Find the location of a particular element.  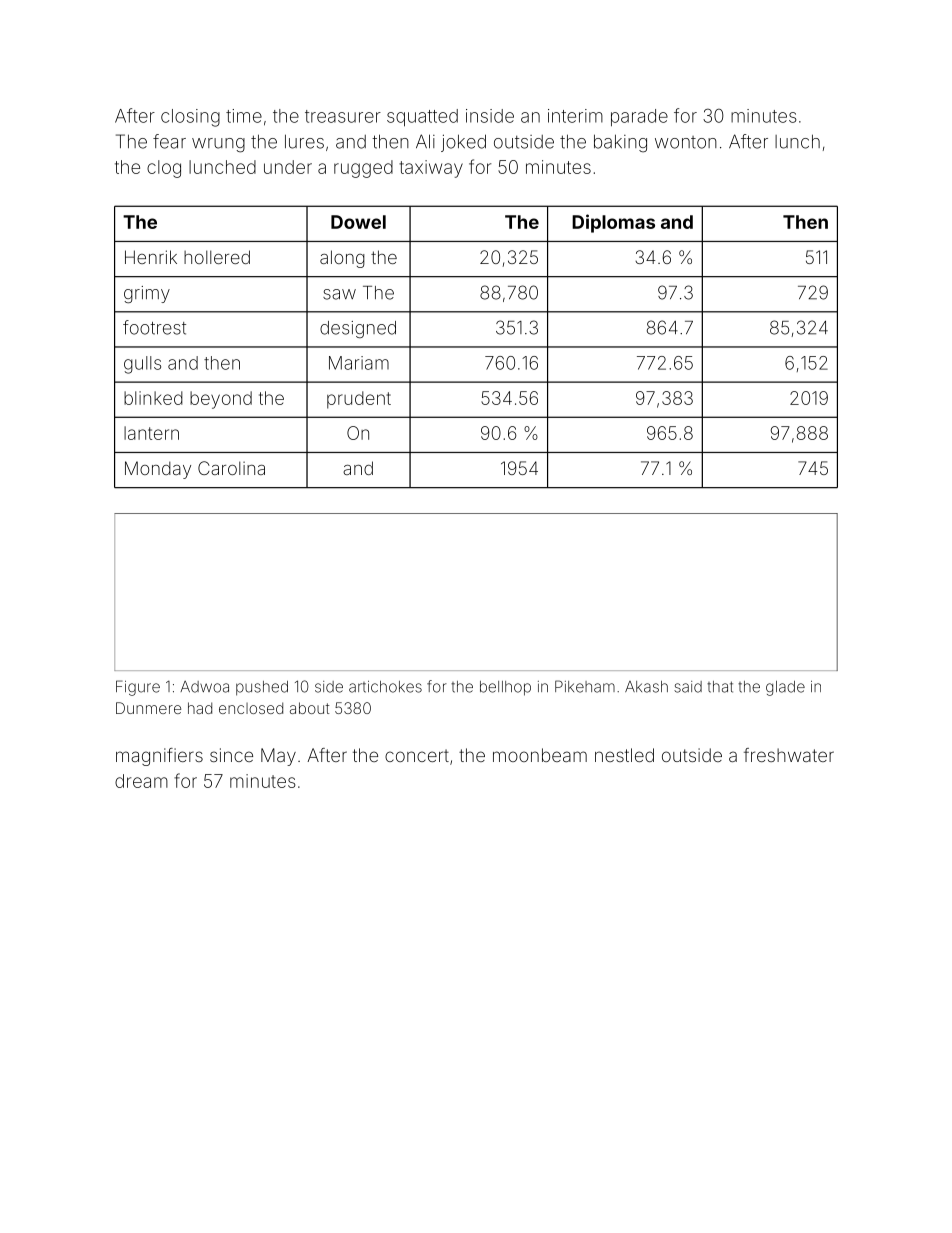

since is located at coordinates (231, 755).
